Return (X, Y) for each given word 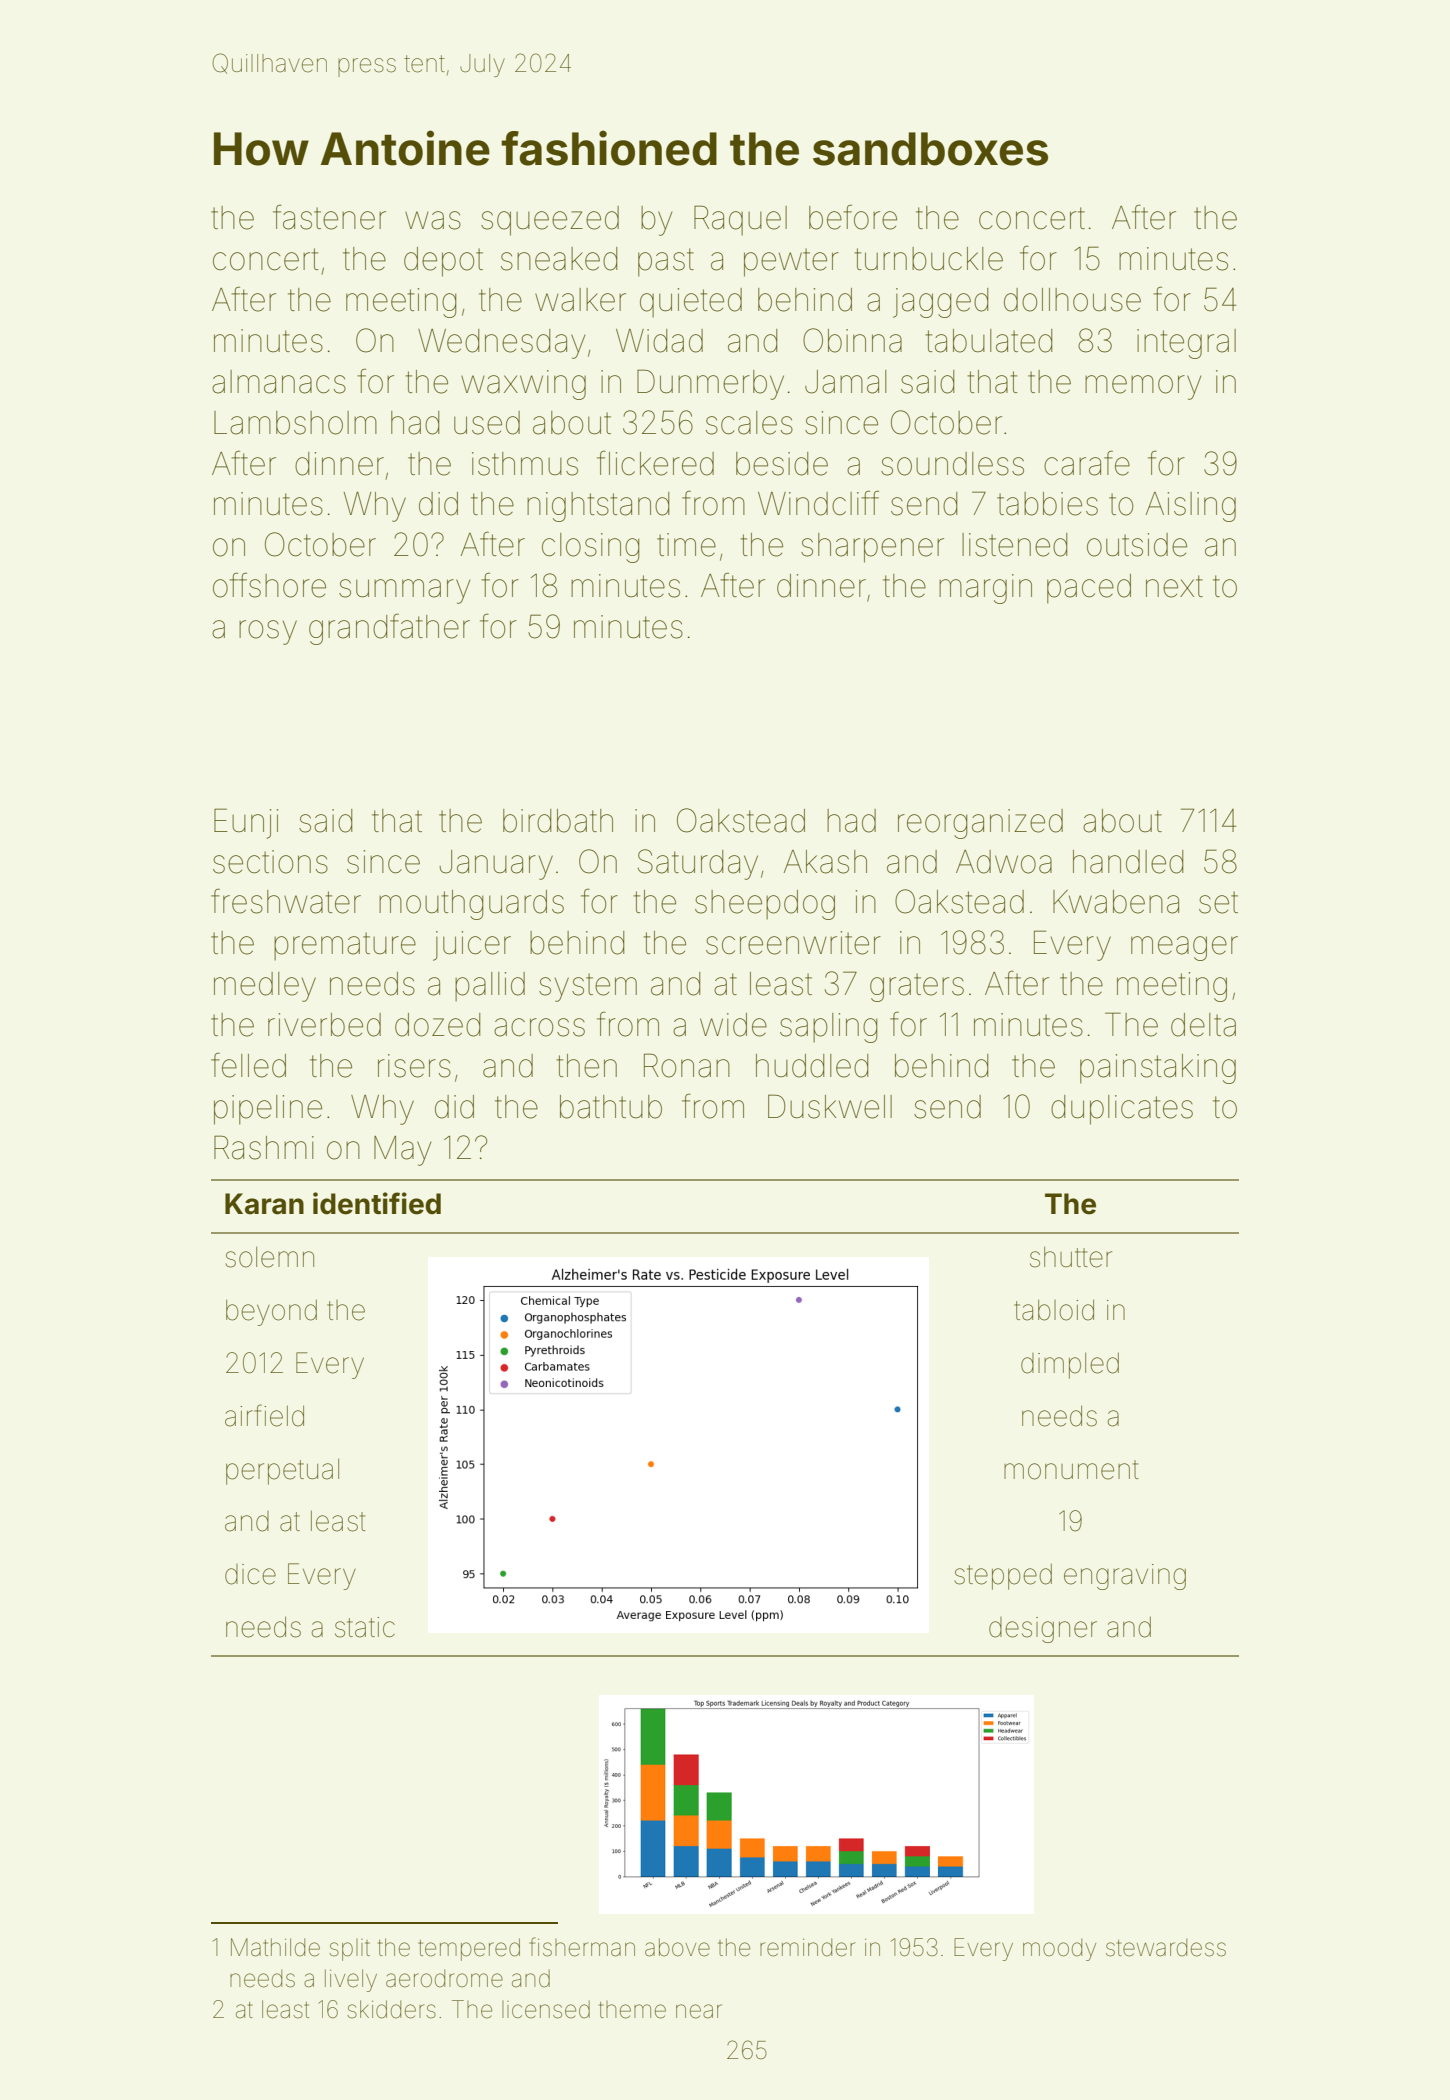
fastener (329, 217)
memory (1143, 387)
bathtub (611, 1107)
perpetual (282, 1471)
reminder (807, 1947)
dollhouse (1072, 300)
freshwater (286, 901)
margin (985, 589)
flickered (655, 463)
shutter (1071, 1257)
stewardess (1166, 1947)
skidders (391, 2009)
